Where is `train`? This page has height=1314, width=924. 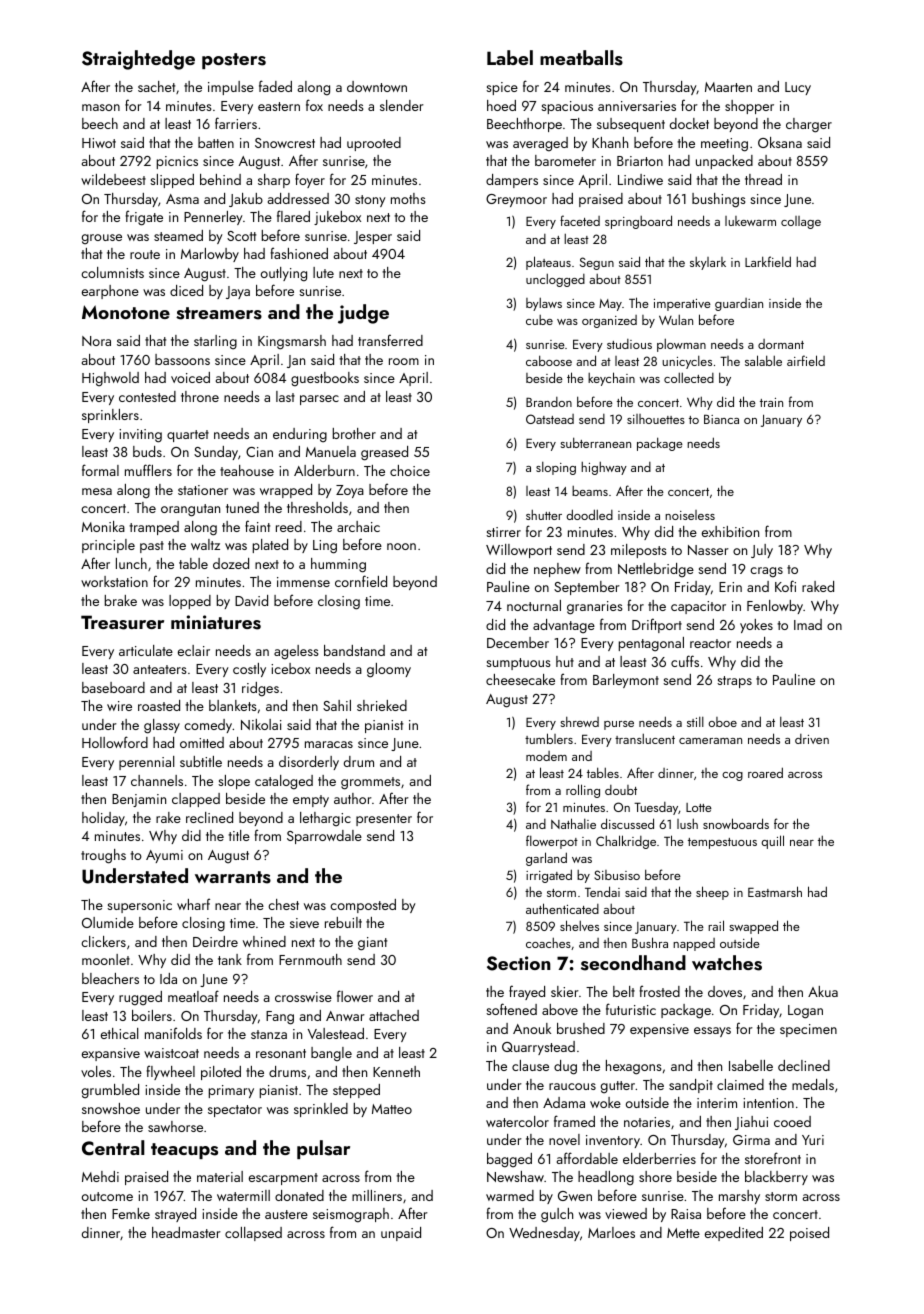 train is located at coordinates (771, 402).
